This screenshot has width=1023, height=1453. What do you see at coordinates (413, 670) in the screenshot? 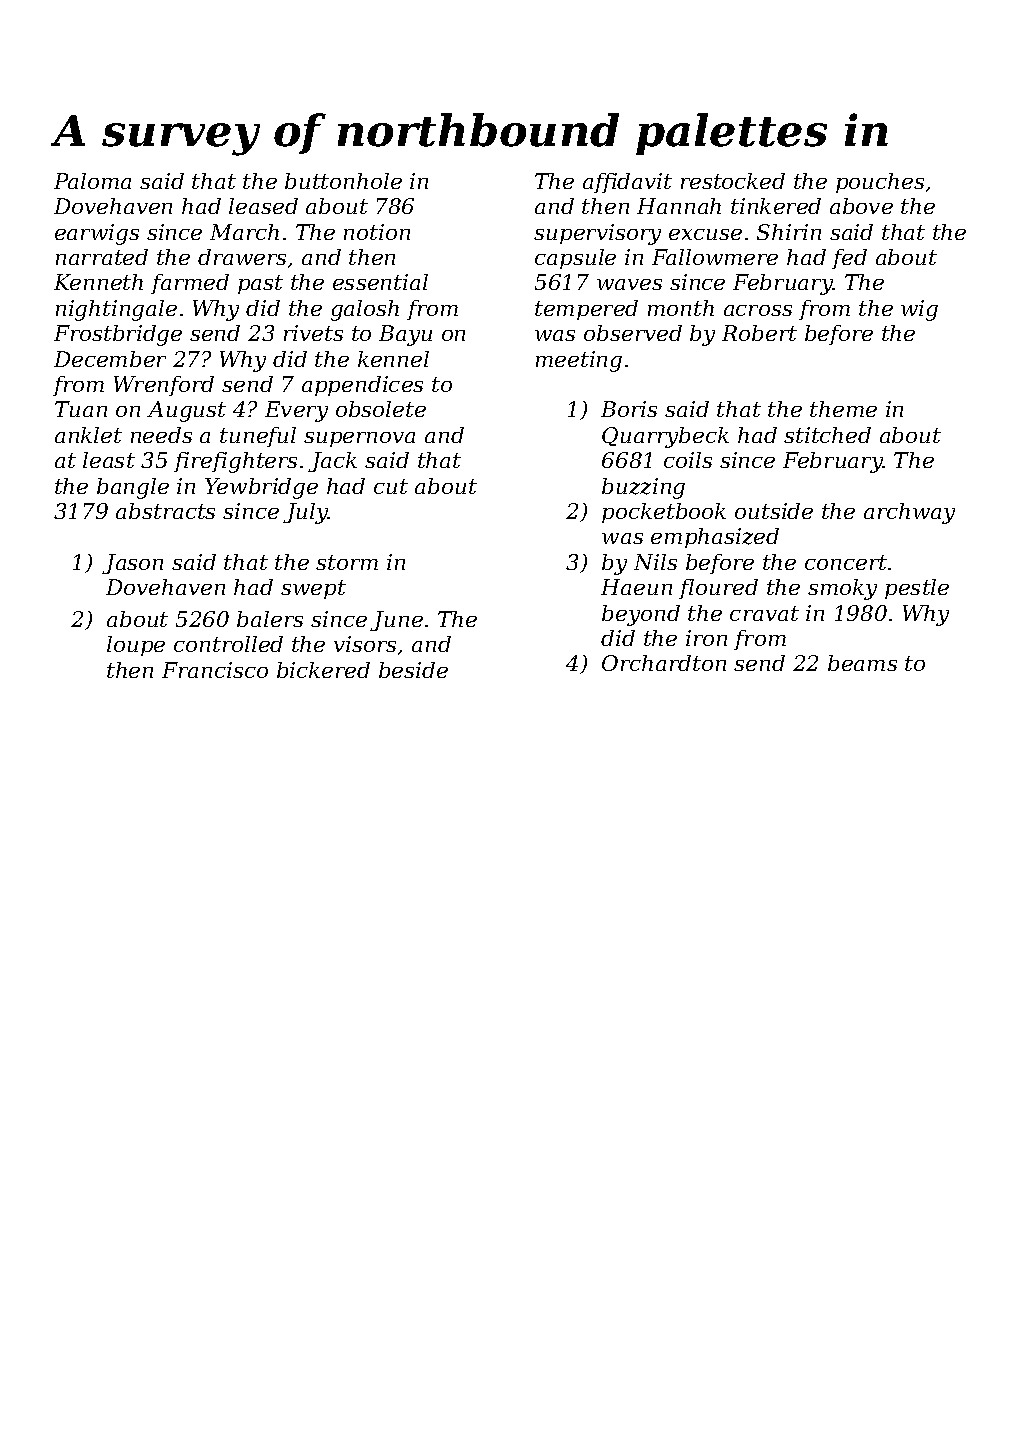
I see `beside` at bounding box center [413, 670].
